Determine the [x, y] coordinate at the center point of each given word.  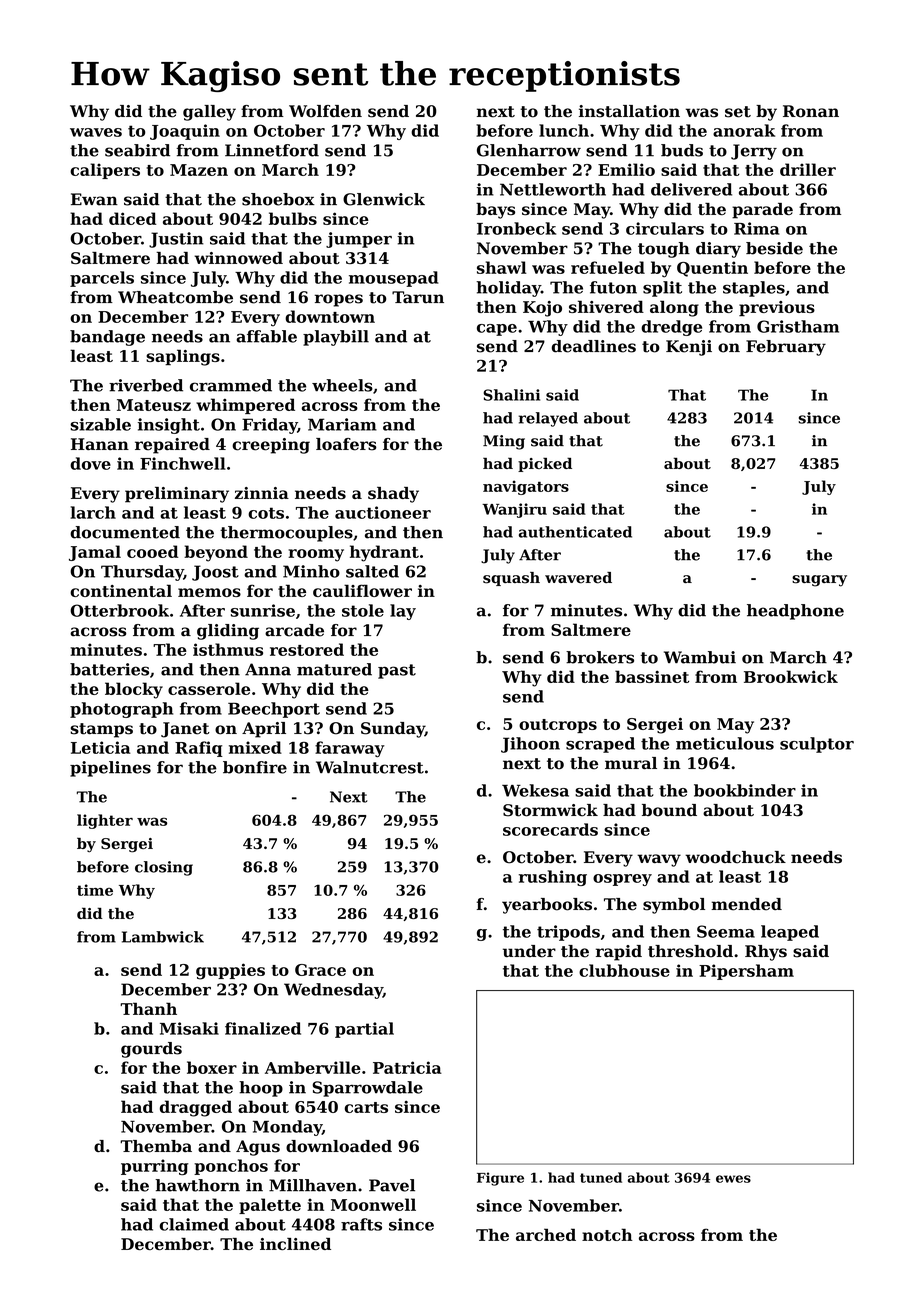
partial [364, 1030]
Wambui [700, 657]
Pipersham [746, 972]
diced [132, 218]
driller [808, 169]
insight [169, 426]
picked [545, 464]
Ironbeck [516, 228]
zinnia [262, 493]
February [786, 348]
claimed [194, 1224]
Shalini [511, 395]
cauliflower [362, 590]
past [397, 671]
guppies [230, 971]
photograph [121, 710]
